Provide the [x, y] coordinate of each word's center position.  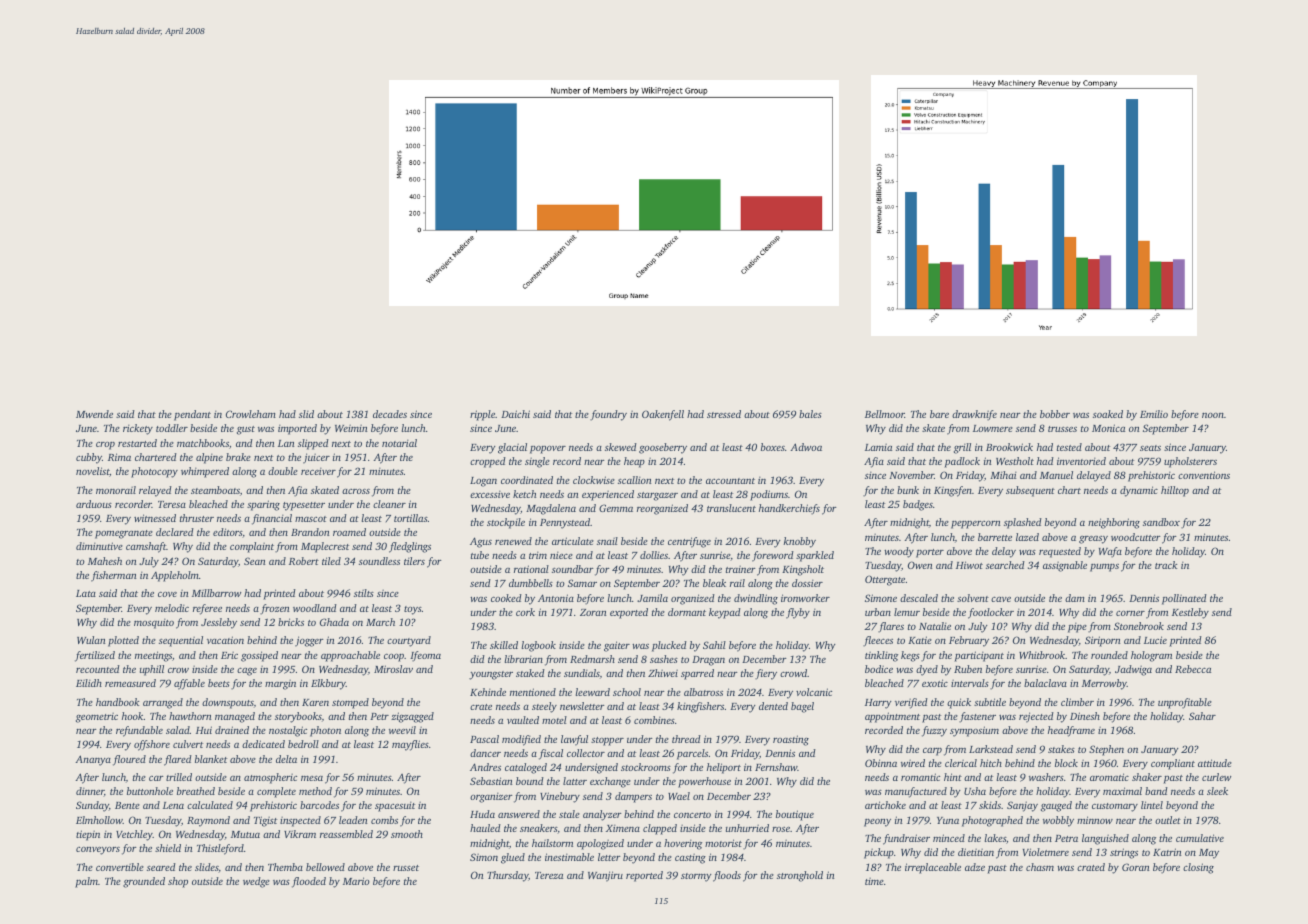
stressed [724, 414]
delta [286, 759]
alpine [209, 458]
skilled [504, 645]
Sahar [1202, 716]
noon [1213, 415]
